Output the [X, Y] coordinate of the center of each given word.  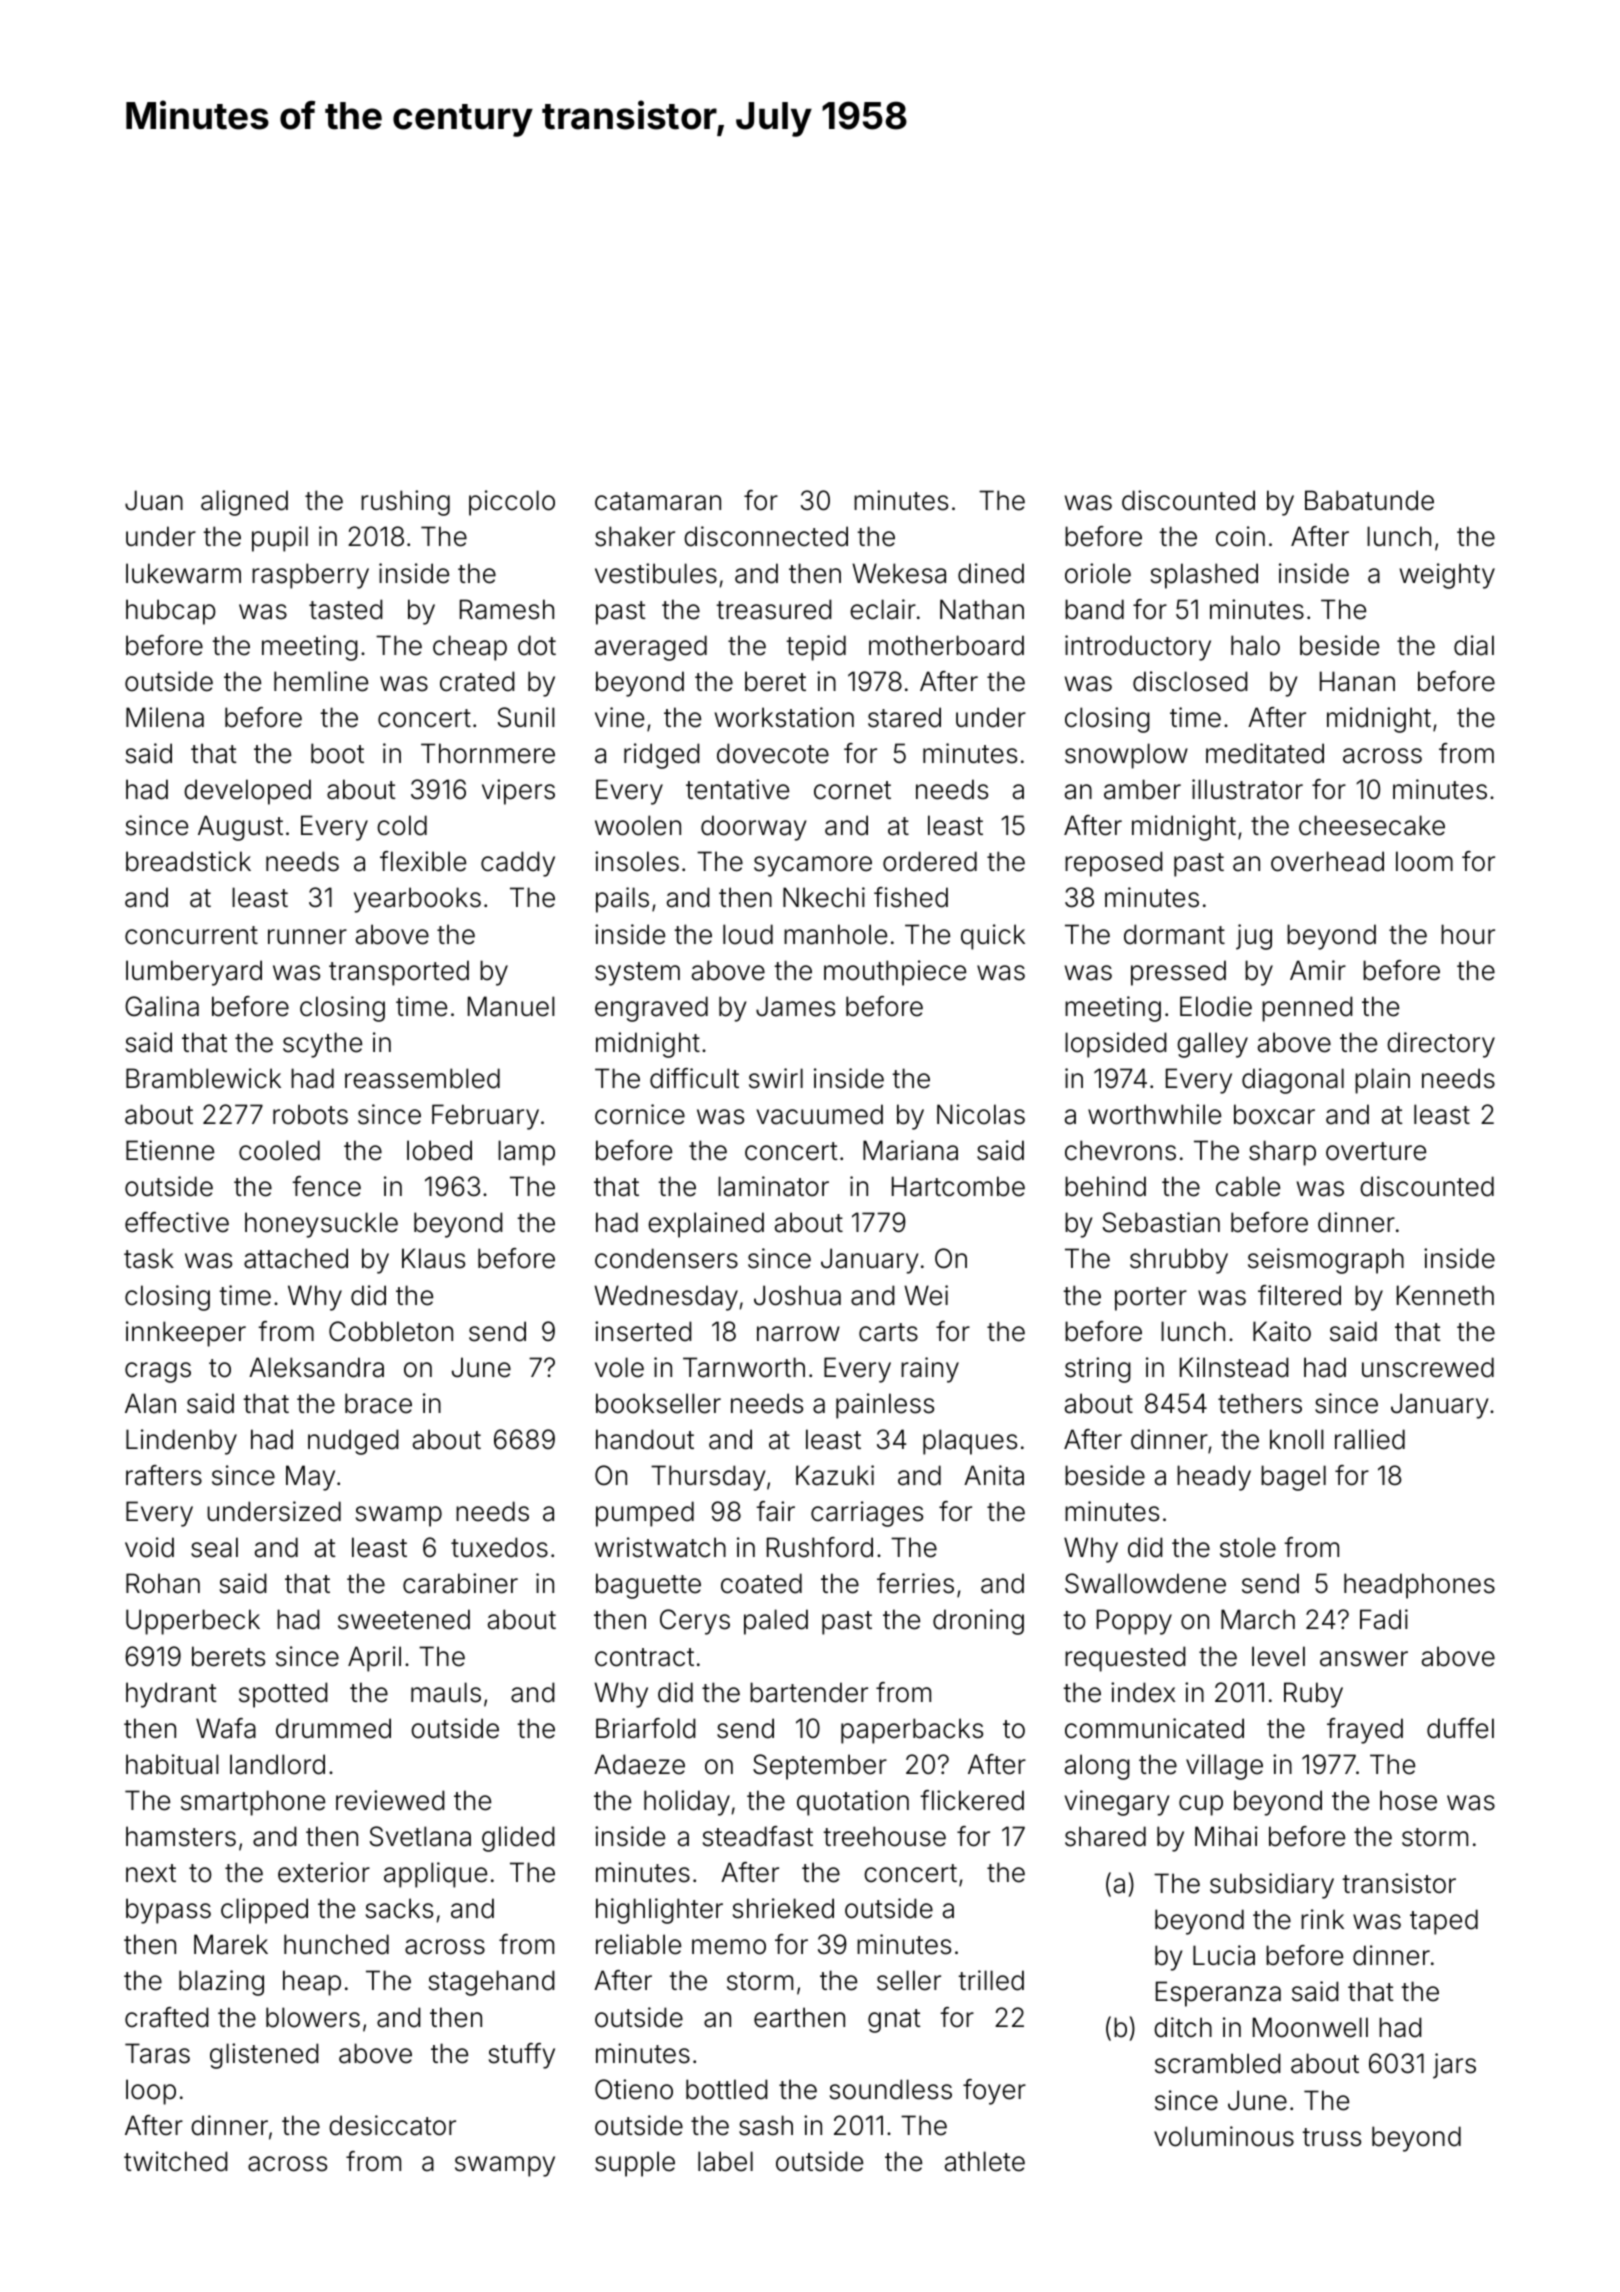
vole [619, 1367]
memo [729, 1947]
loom [1424, 861]
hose [1408, 1800]
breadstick [188, 861]
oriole [1098, 573]
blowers [313, 2017]
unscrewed [1428, 1367]
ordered [930, 861]
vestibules [656, 573]
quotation [853, 1803]
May [310, 1478]
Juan [154, 500]
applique [435, 1875]
